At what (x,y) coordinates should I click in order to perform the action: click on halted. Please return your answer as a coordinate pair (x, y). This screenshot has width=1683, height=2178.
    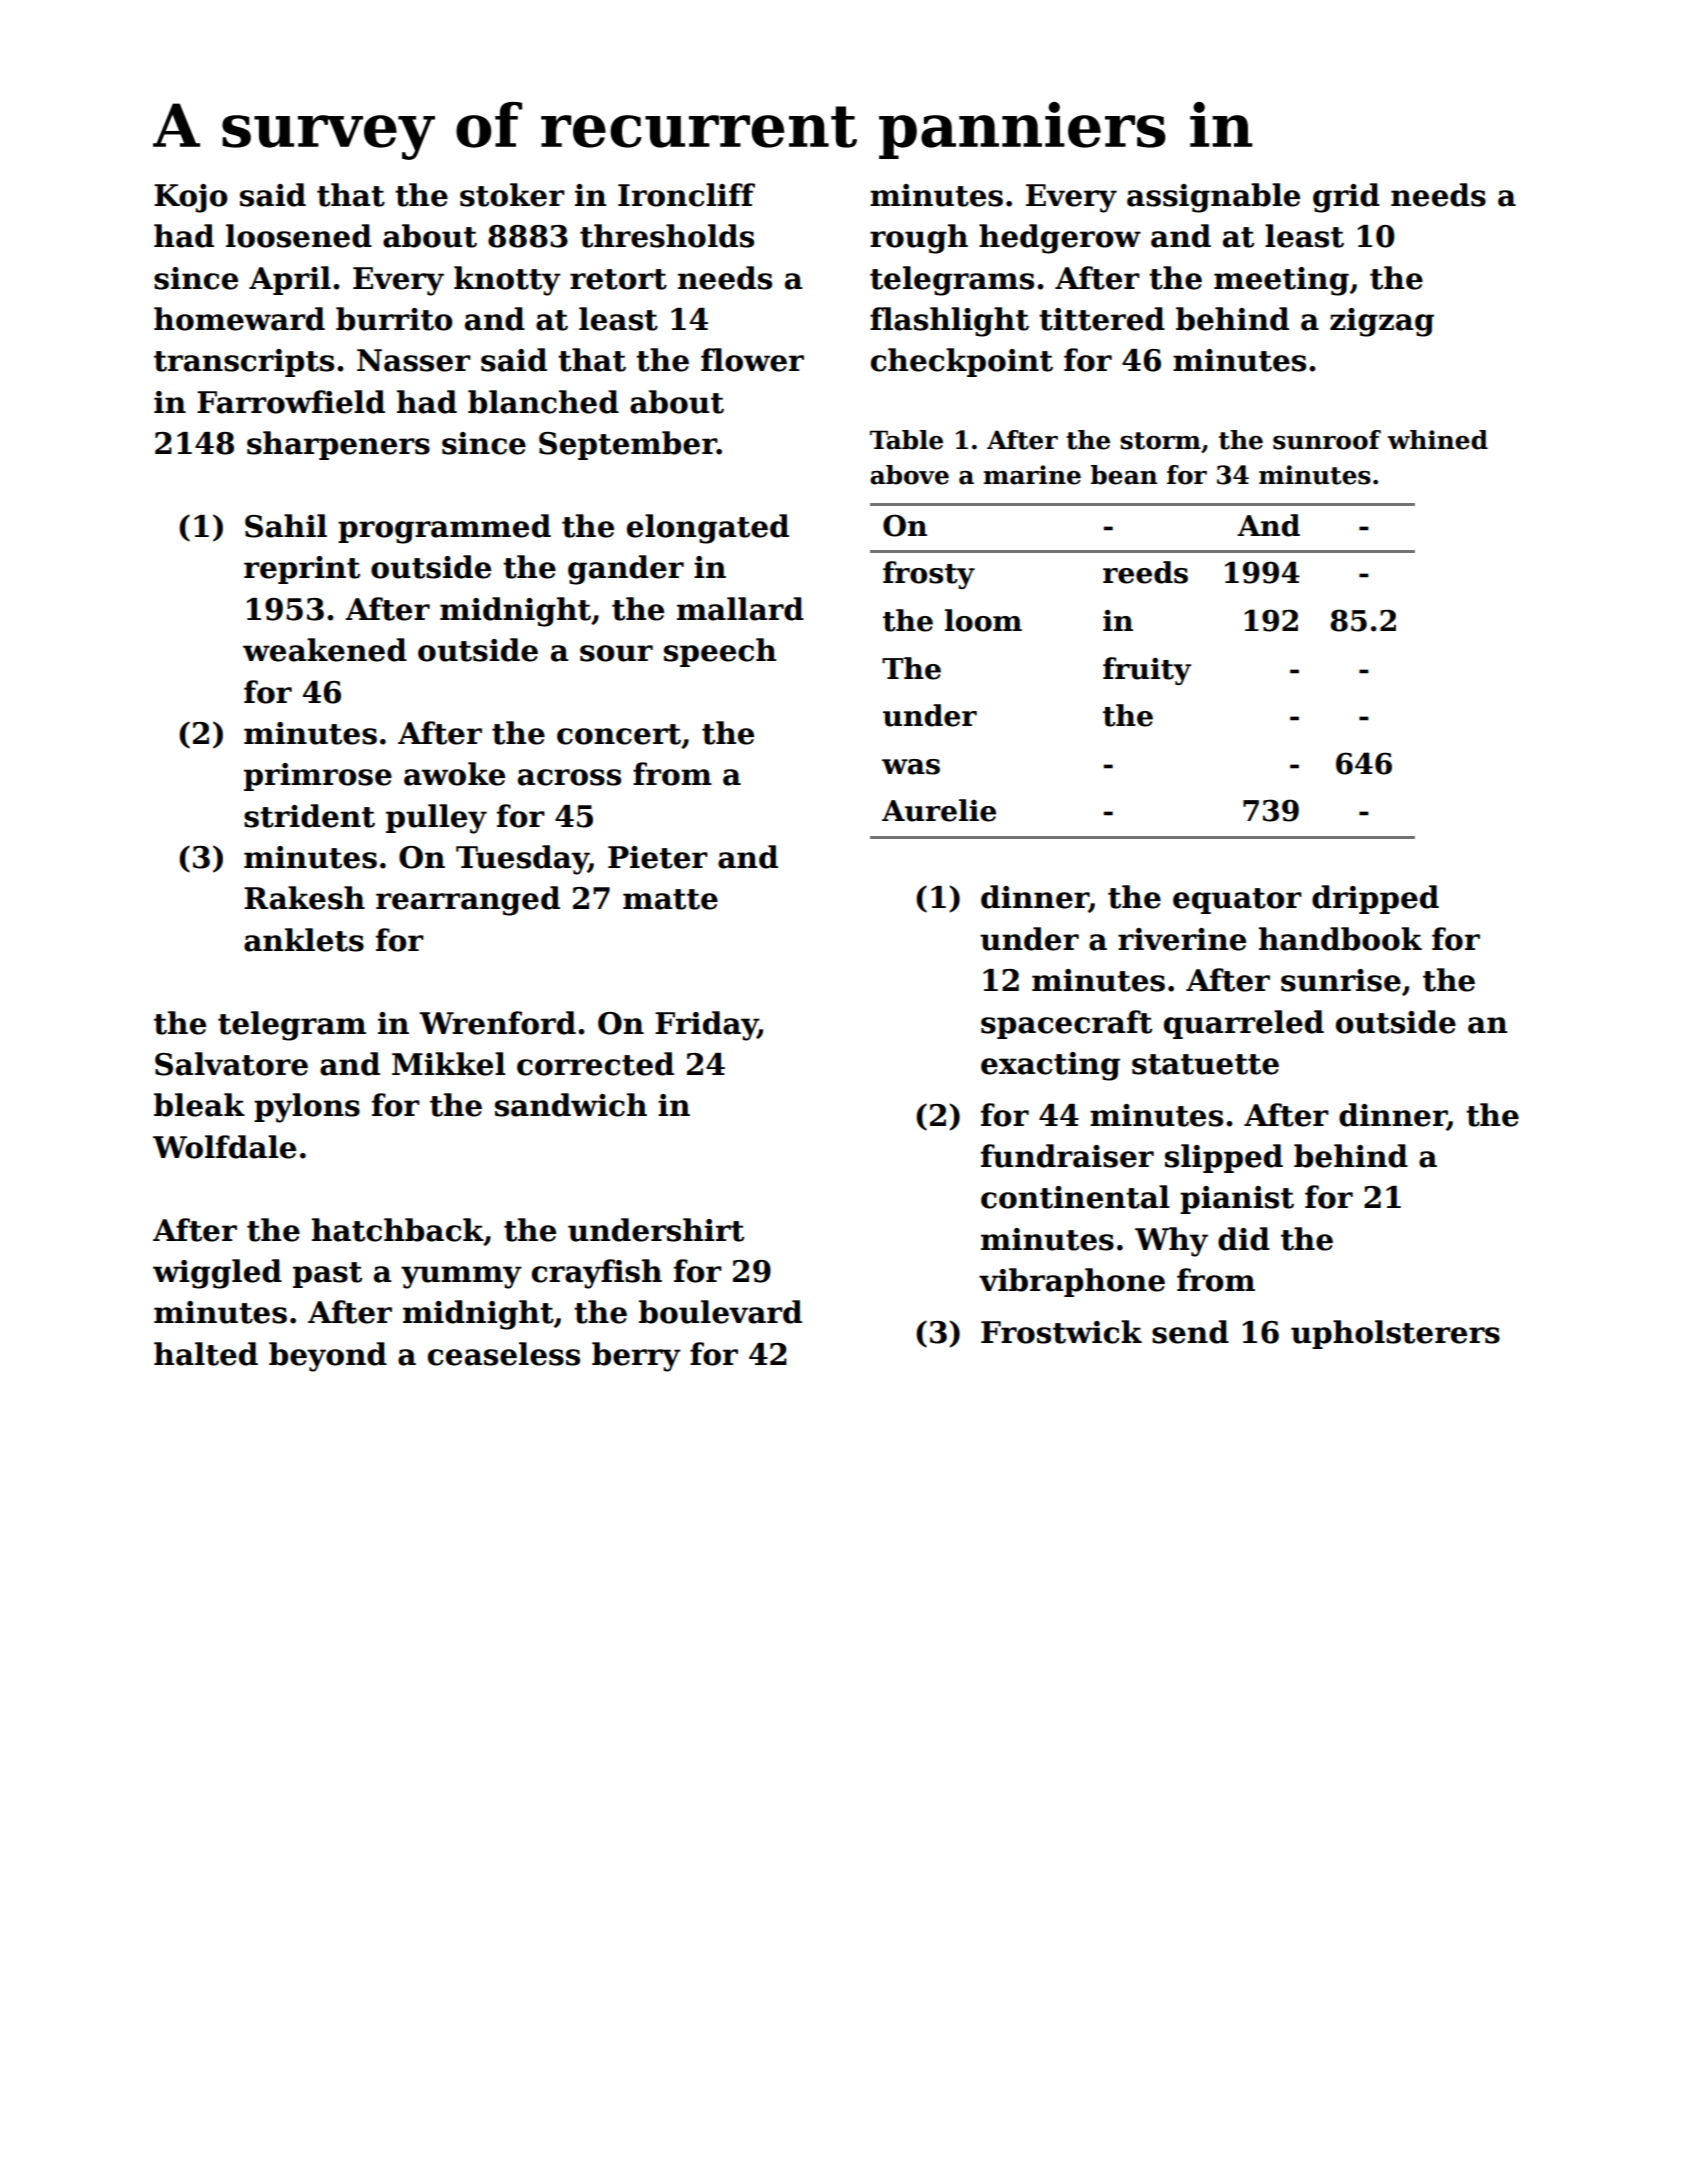
    Looking at the image, I should click on (206, 1354).
